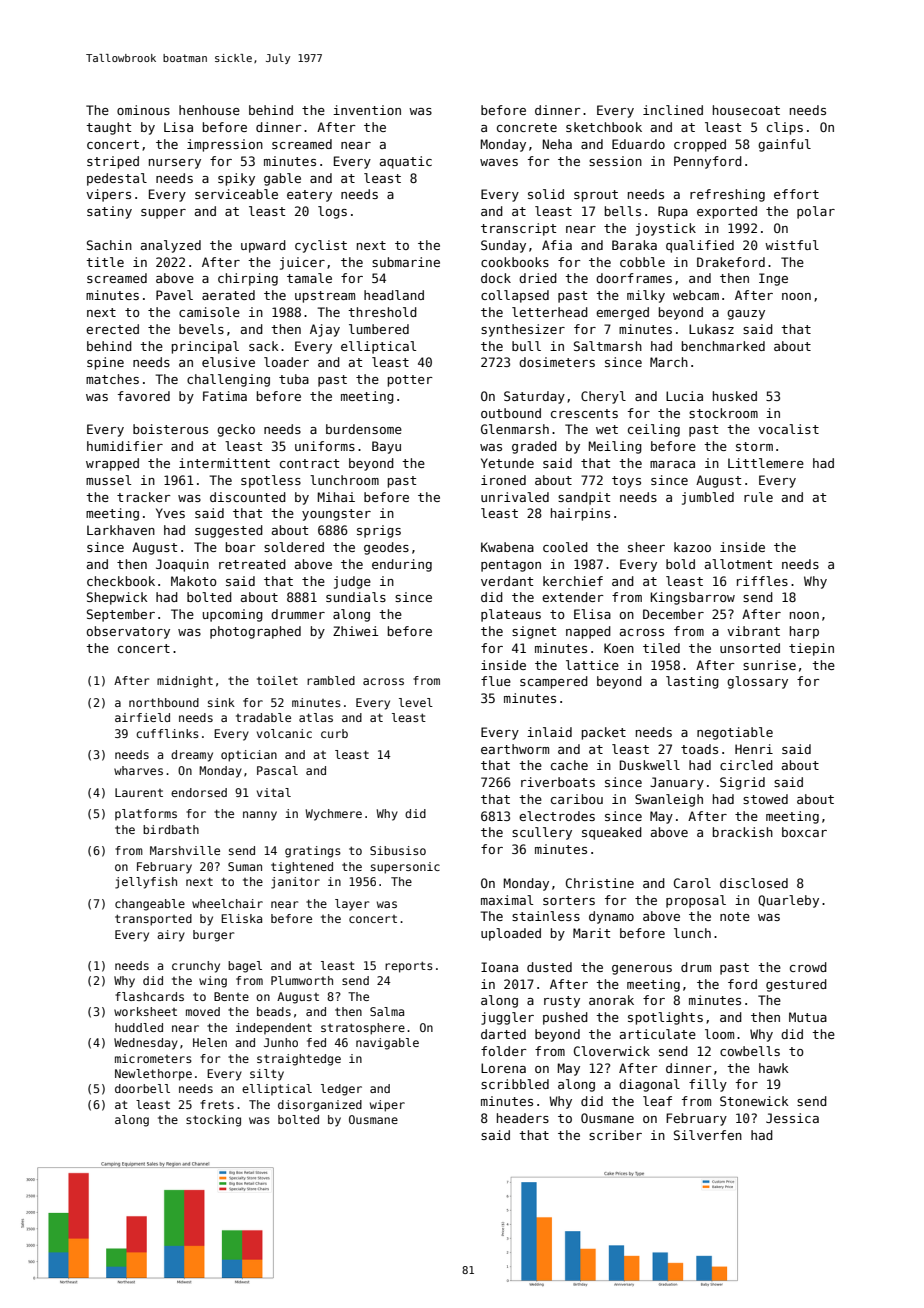 This page has height=1308, width=924. I want to click on silty, so click(267, 1075).
